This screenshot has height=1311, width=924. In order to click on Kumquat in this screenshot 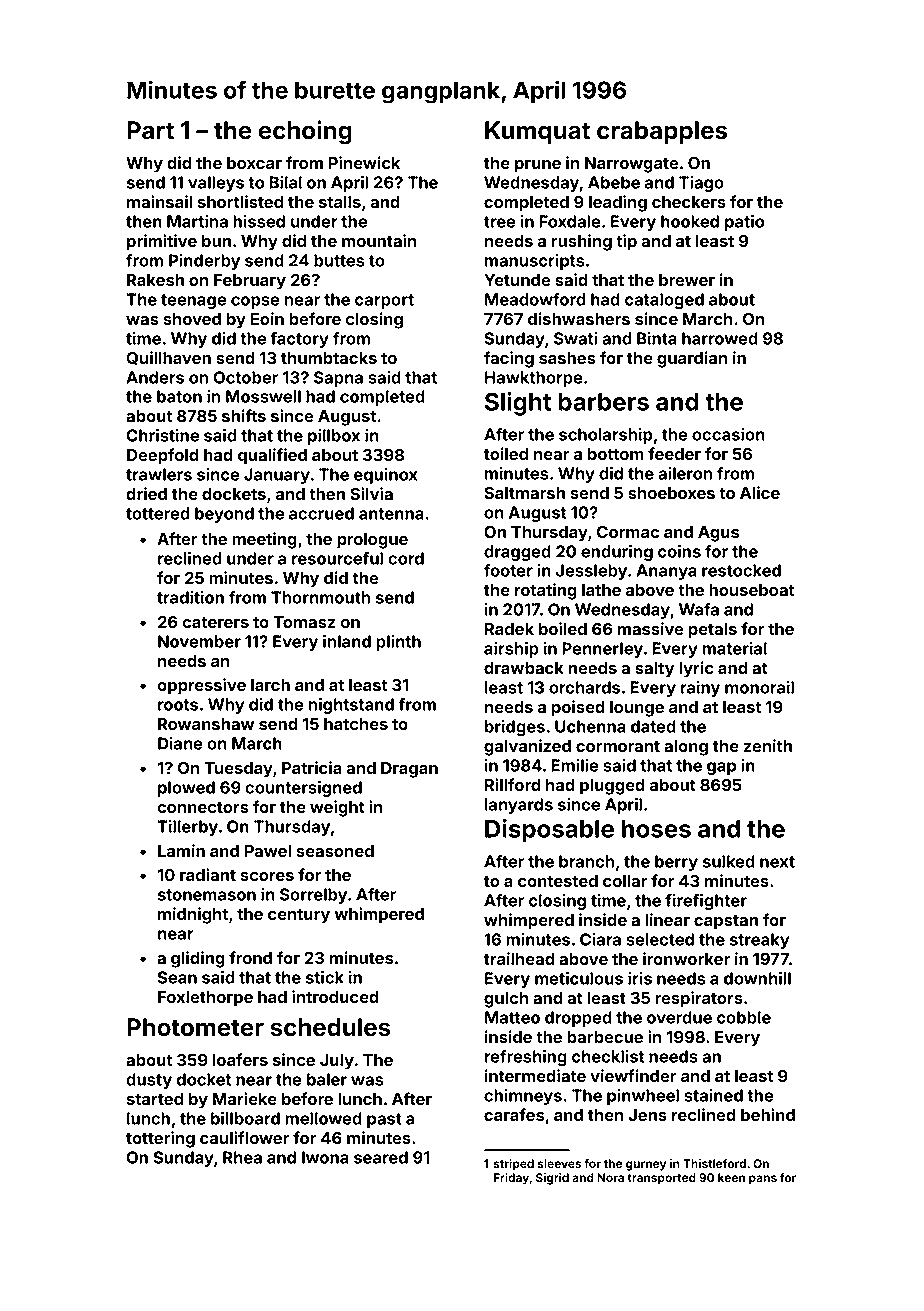, I will do `click(537, 132)`.
